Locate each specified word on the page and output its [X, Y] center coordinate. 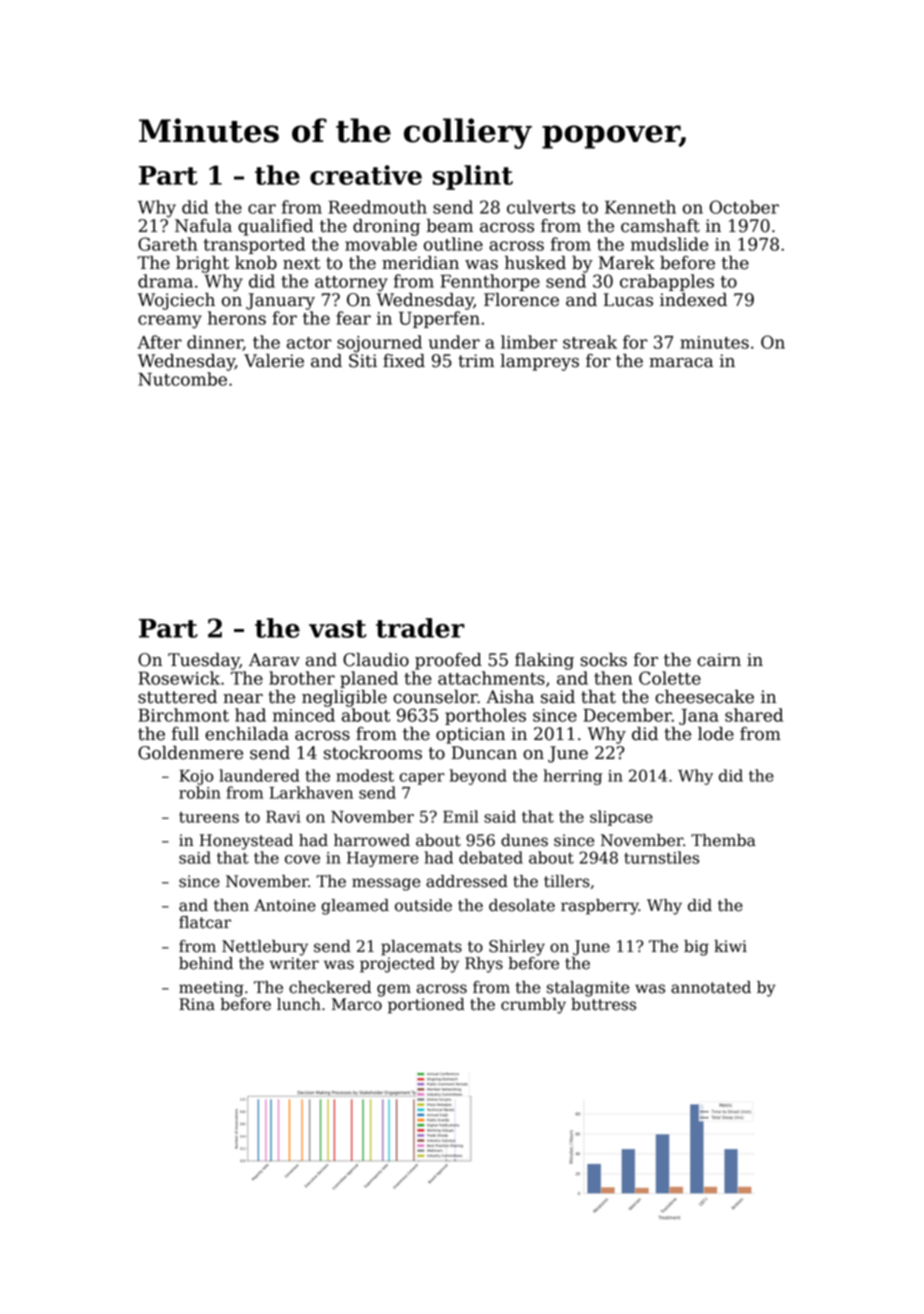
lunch [299, 1004]
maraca [681, 363]
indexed [693, 300]
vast [338, 629]
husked [535, 263]
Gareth [167, 244]
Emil [460, 816]
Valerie [274, 361]
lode [716, 734]
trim [476, 361]
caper [422, 779]
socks [603, 660]
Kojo [196, 777]
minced [304, 715]
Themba [723, 840]
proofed [448, 661]
